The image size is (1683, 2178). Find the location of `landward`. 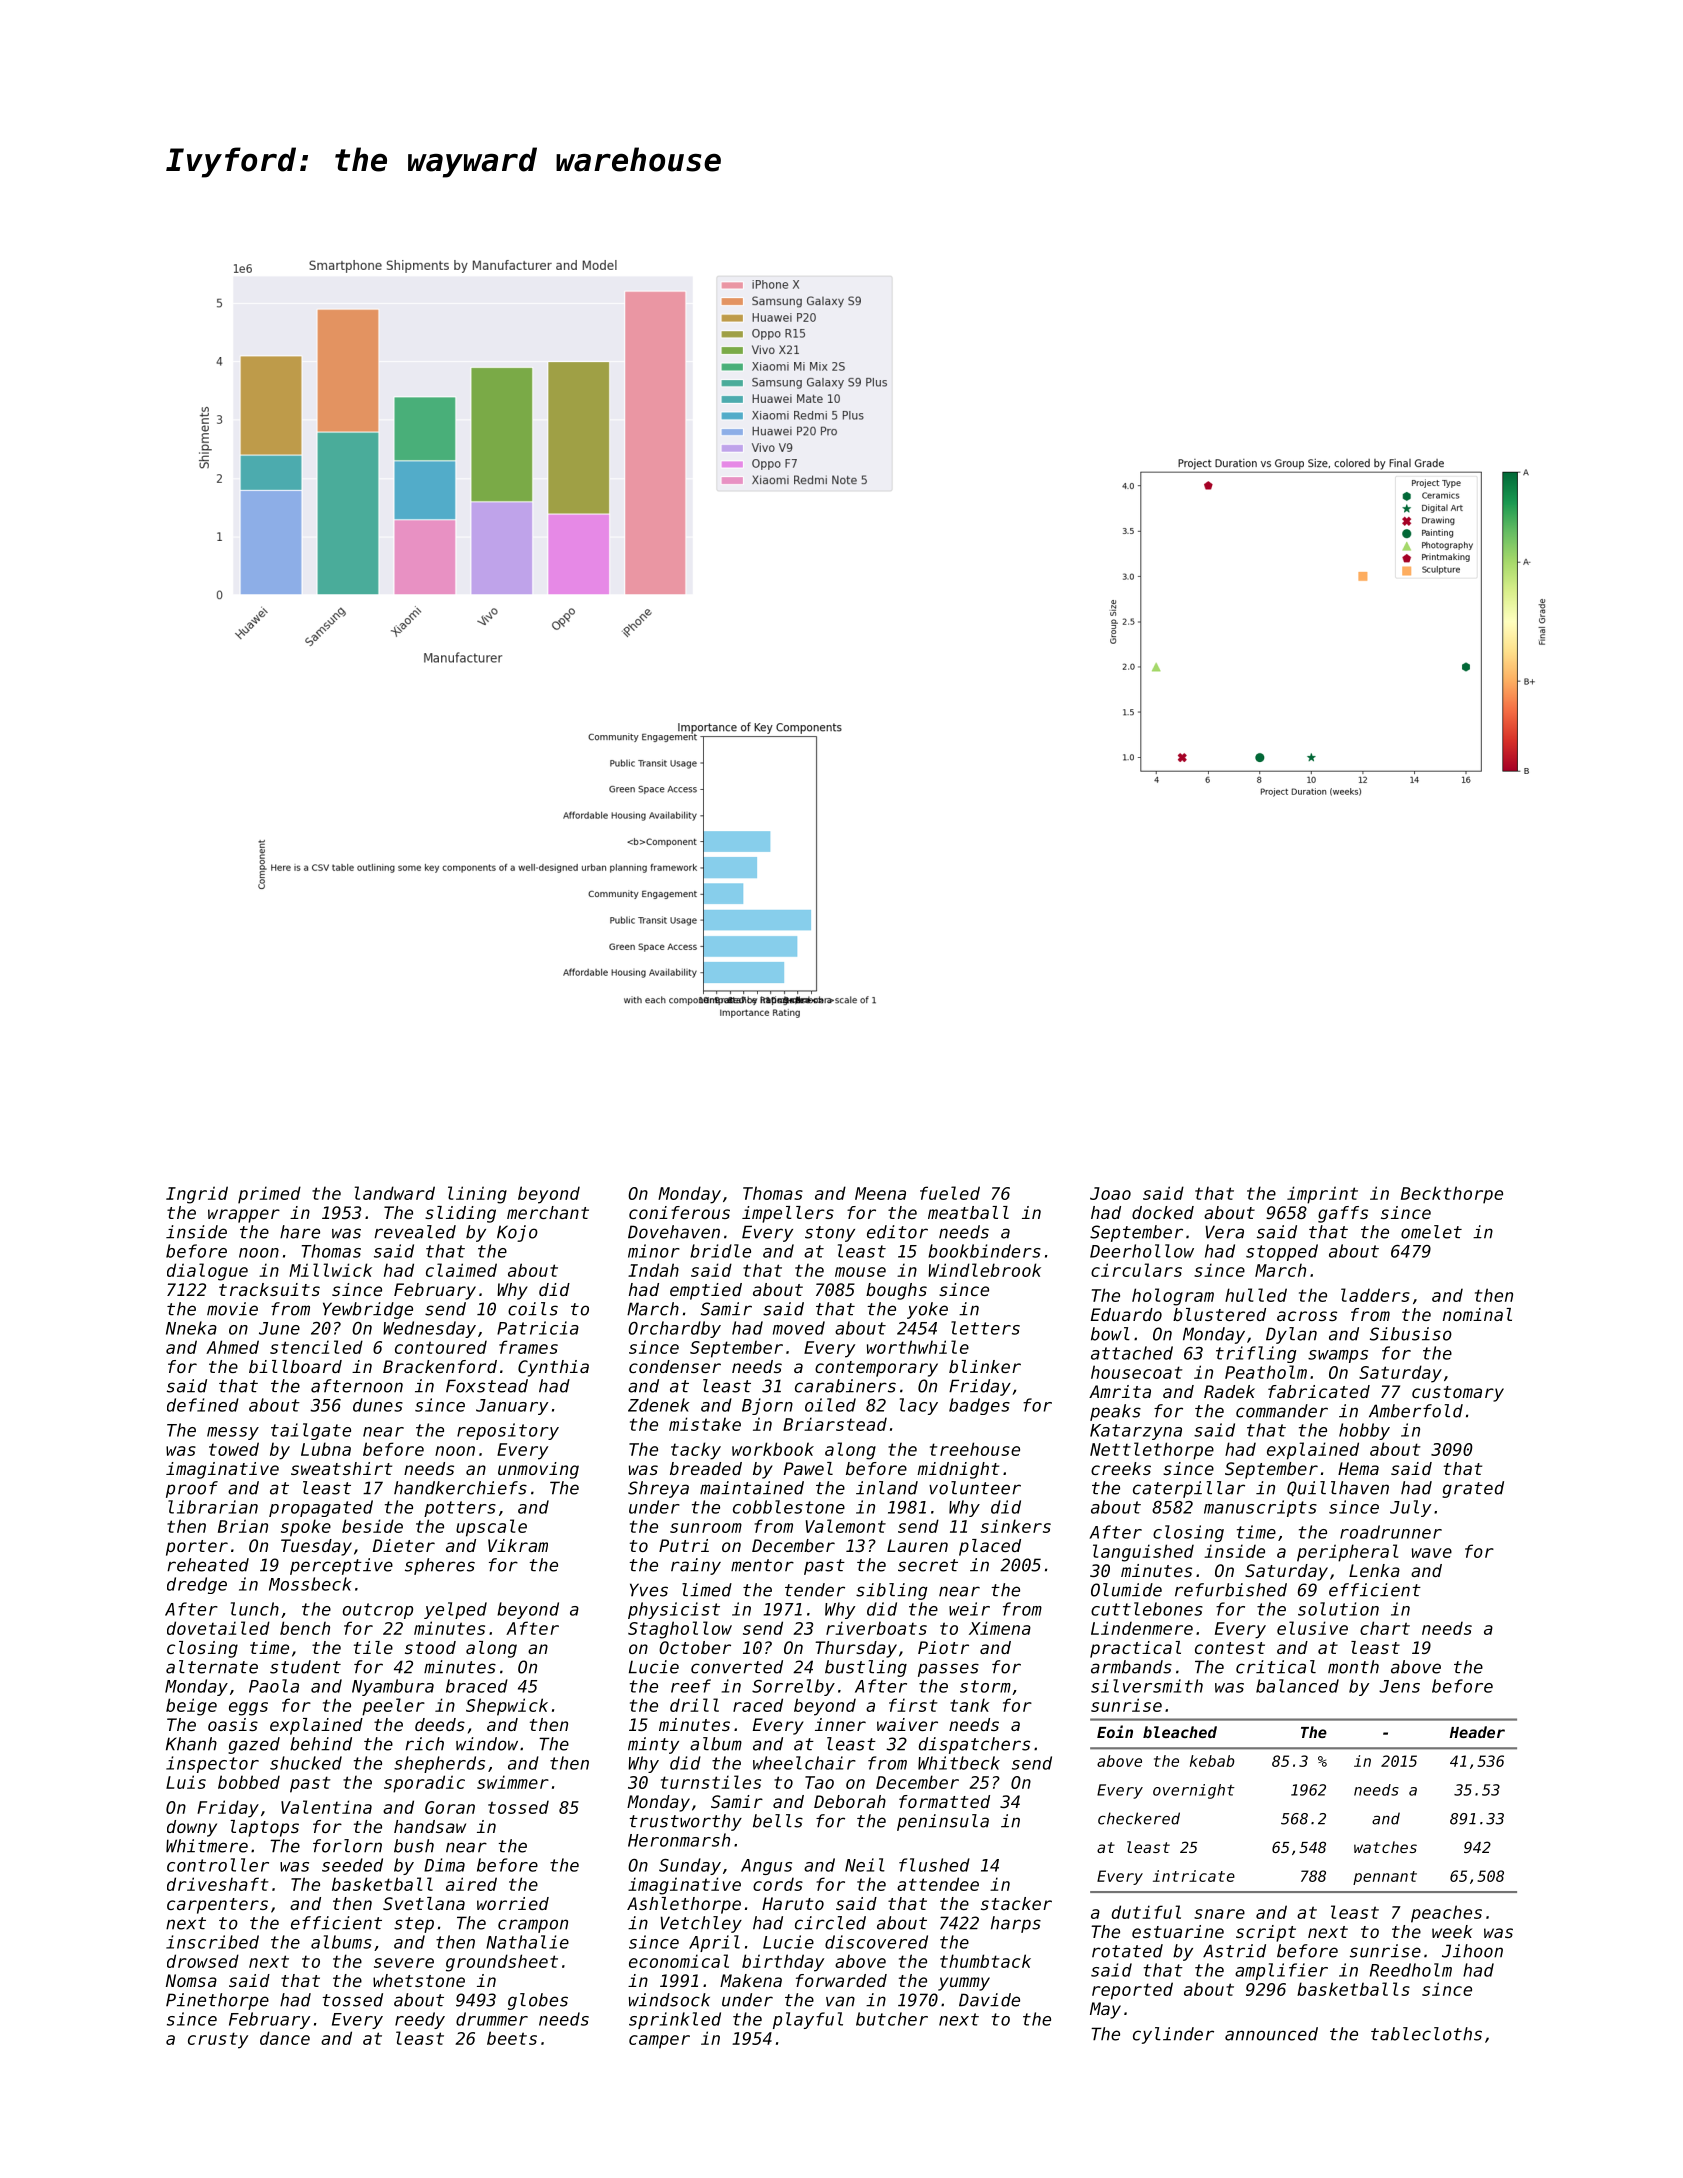

landward is located at coordinates (394, 1193).
